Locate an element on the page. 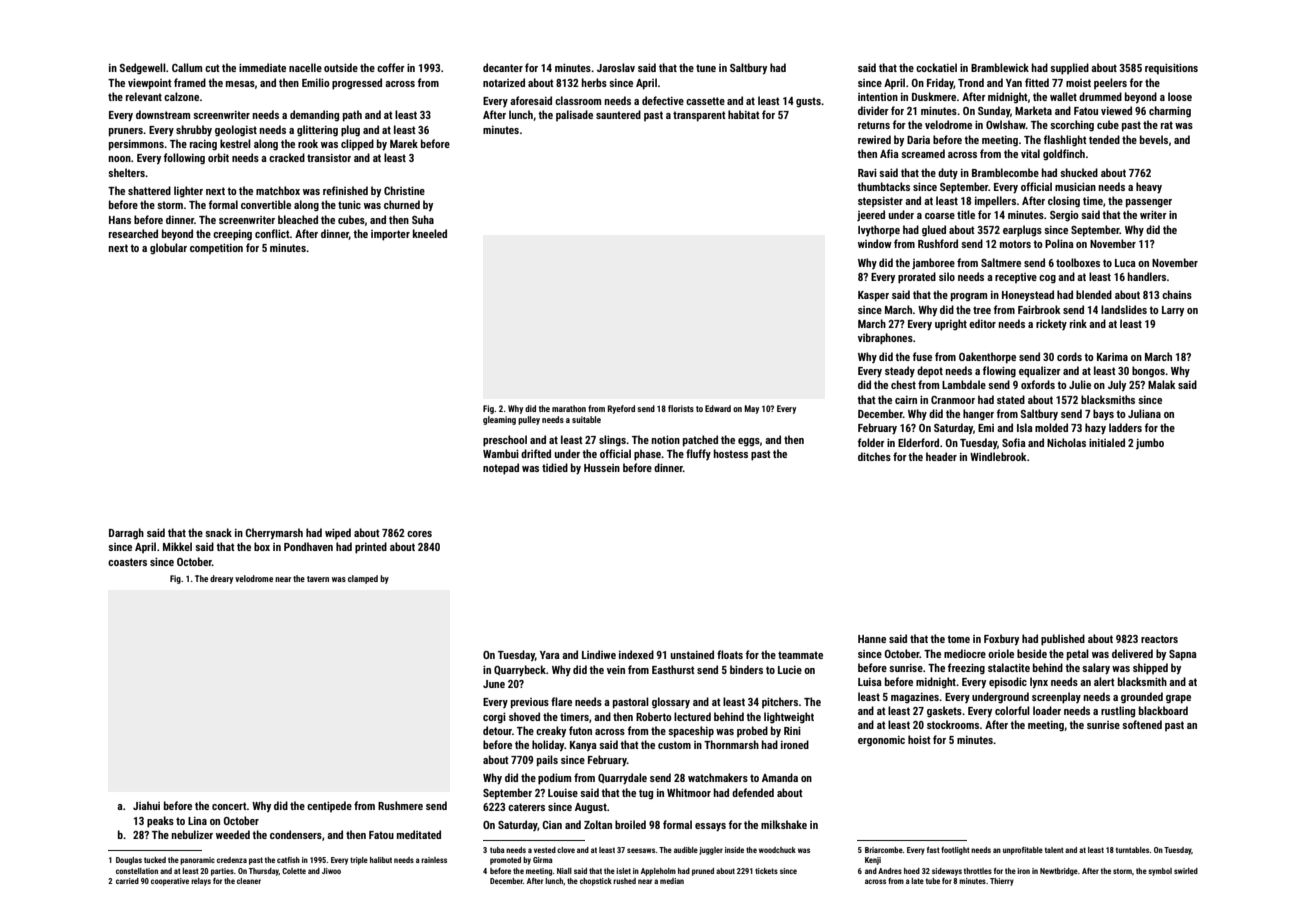  Julie is located at coordinates (1080, 384).
